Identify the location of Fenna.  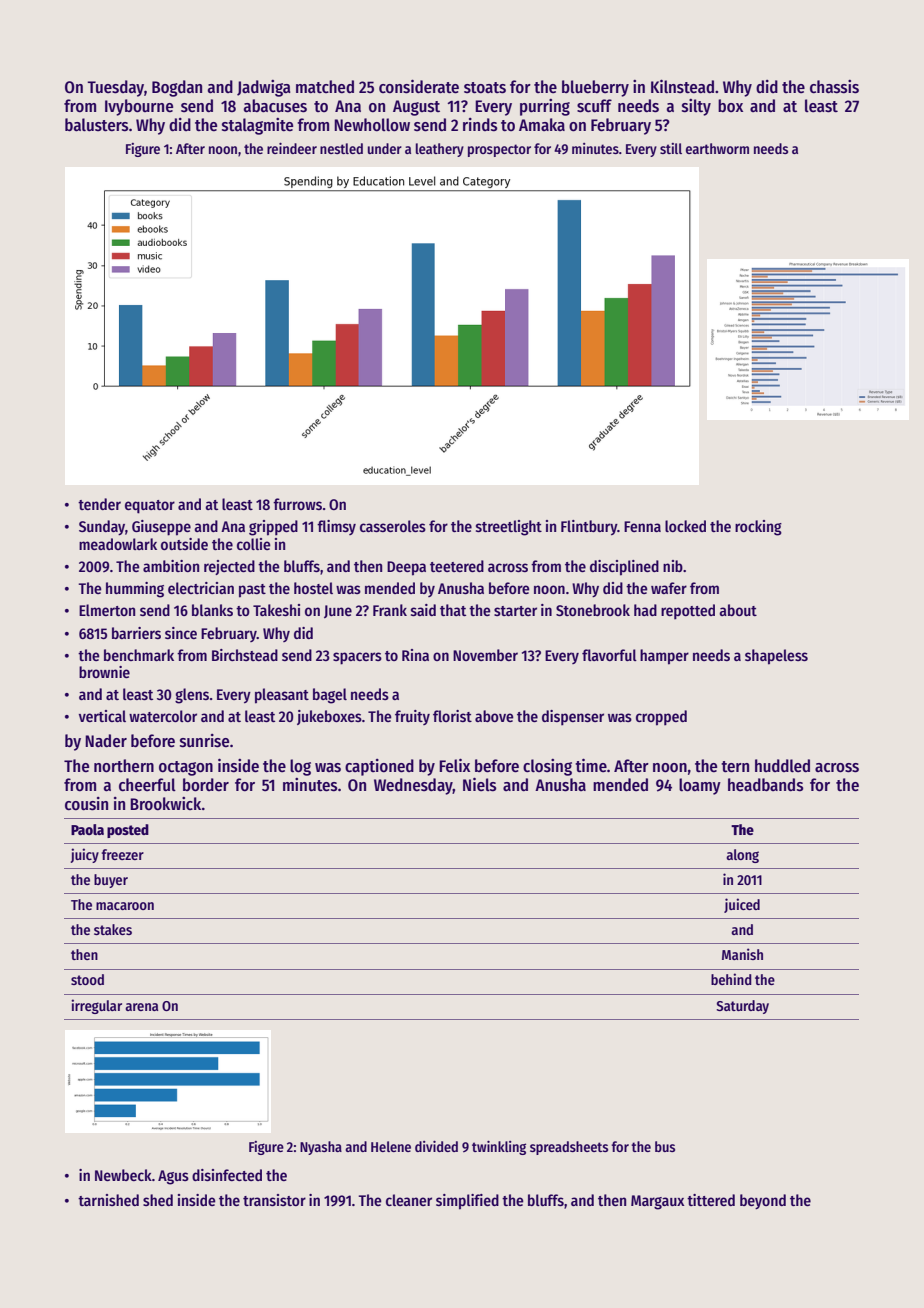
(642, 526).
